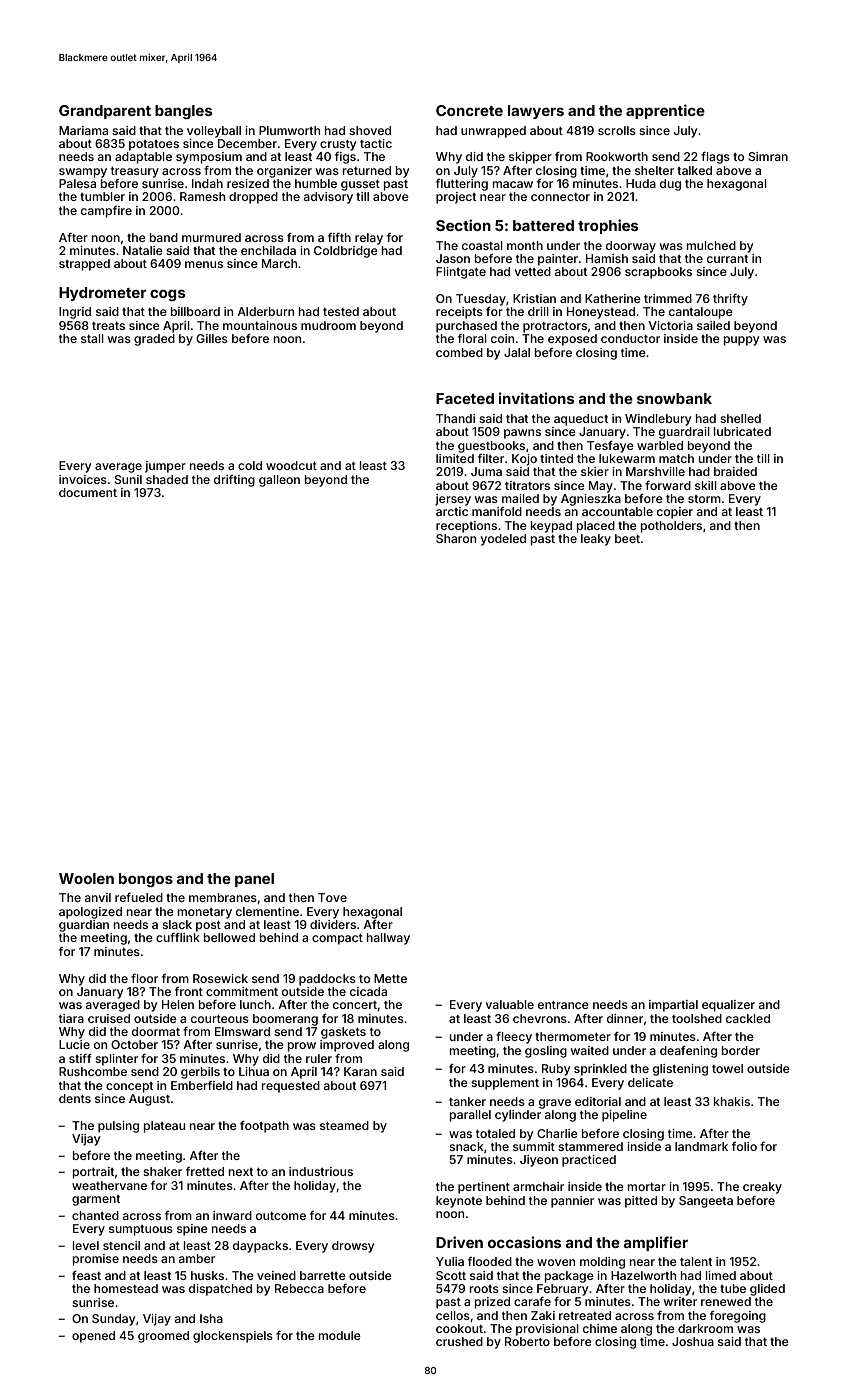  I want to click on Mariama, so click(83, 130).
